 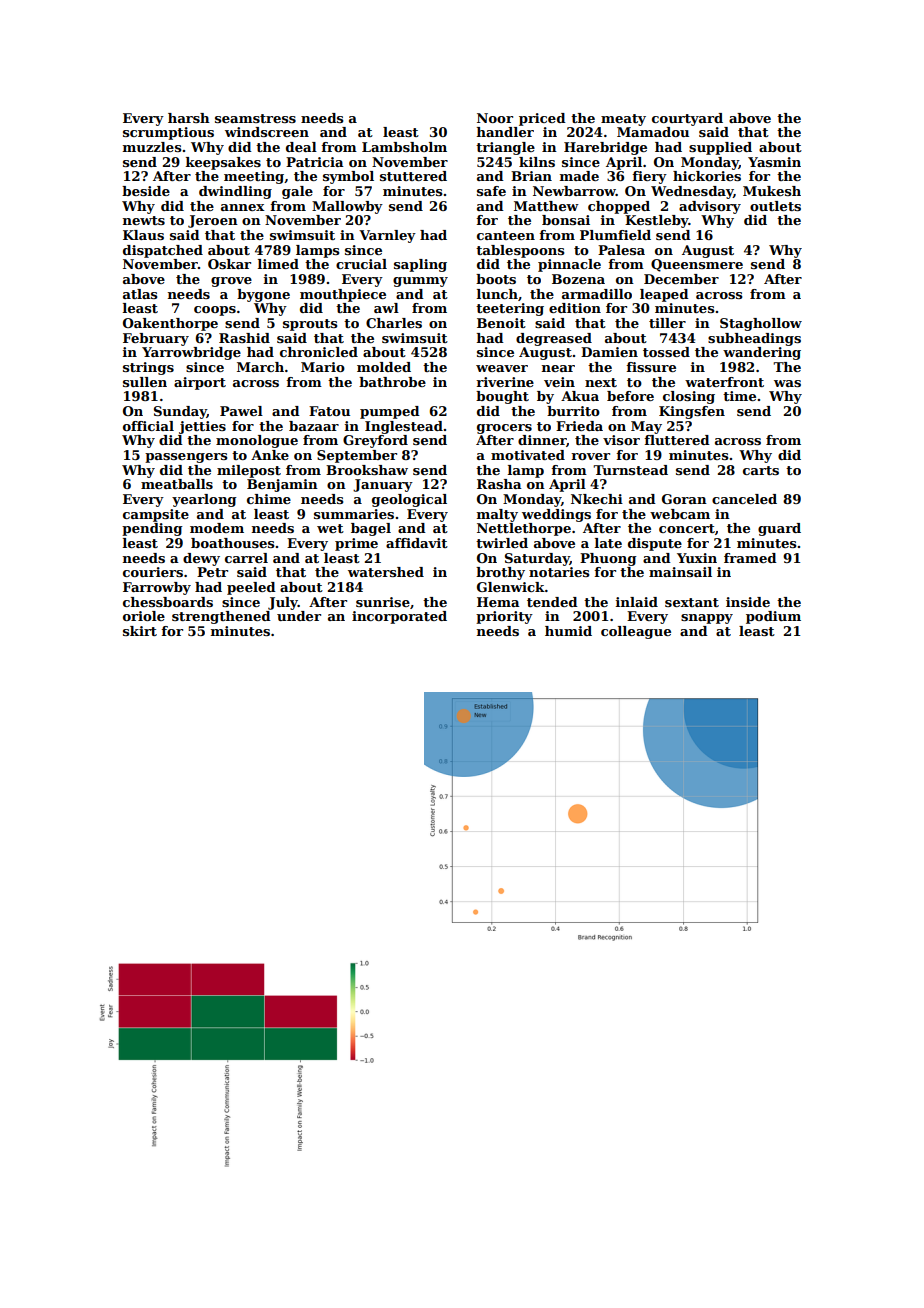 I want to click on campsite, so click(x=156, y=515).
